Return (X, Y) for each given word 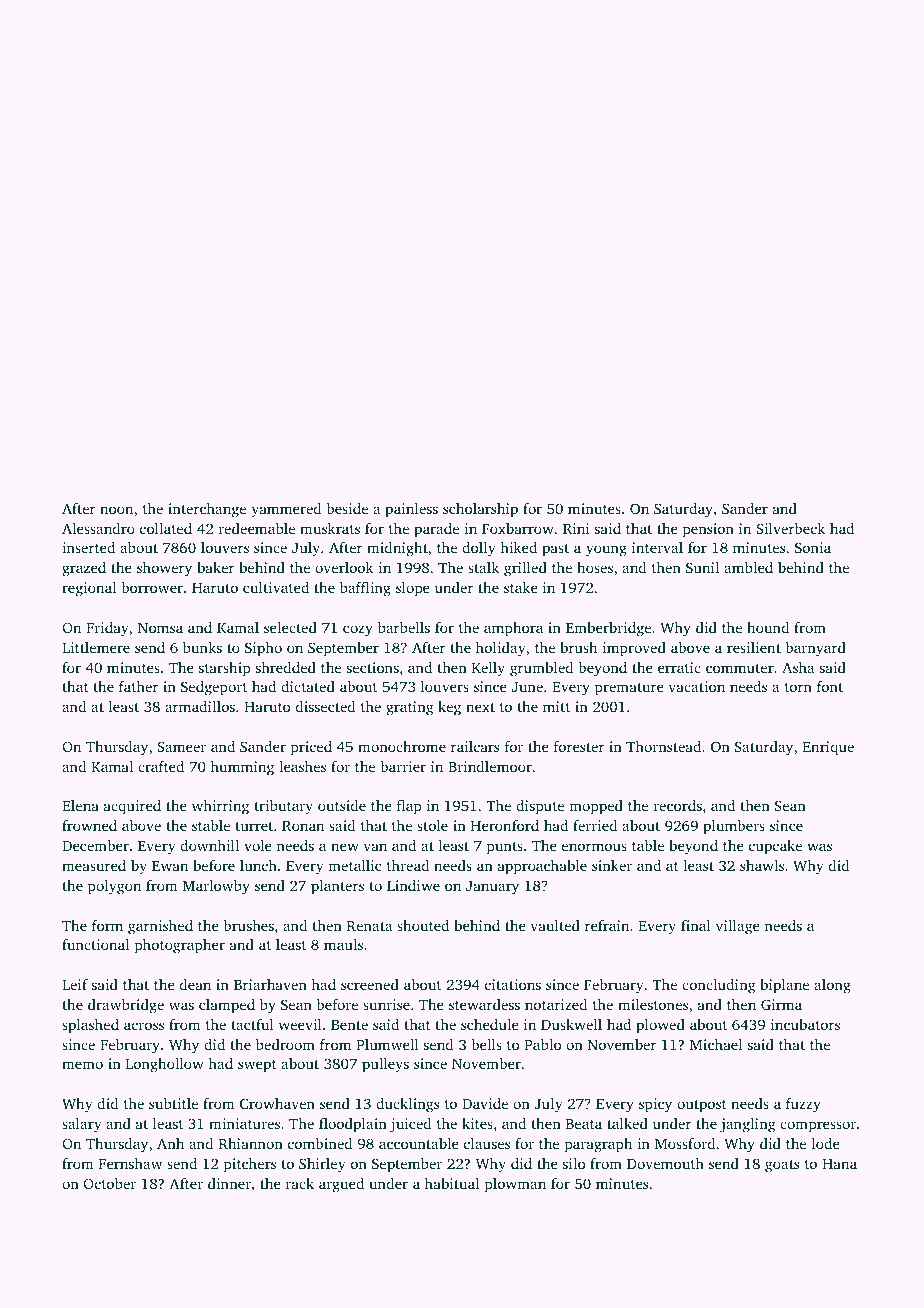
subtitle (173, 1103)
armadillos (200, 706)
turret (254, 826)
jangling (748, 1125)
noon (116, 510)
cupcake (775, 847)
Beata (584, 1124)
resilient (754, 647)
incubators (805, 1024)
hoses (595, 567)
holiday (500, 649)
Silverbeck (790, 528)
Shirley (322, 1165)
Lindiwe (413, 885)
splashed (90, 1026)
